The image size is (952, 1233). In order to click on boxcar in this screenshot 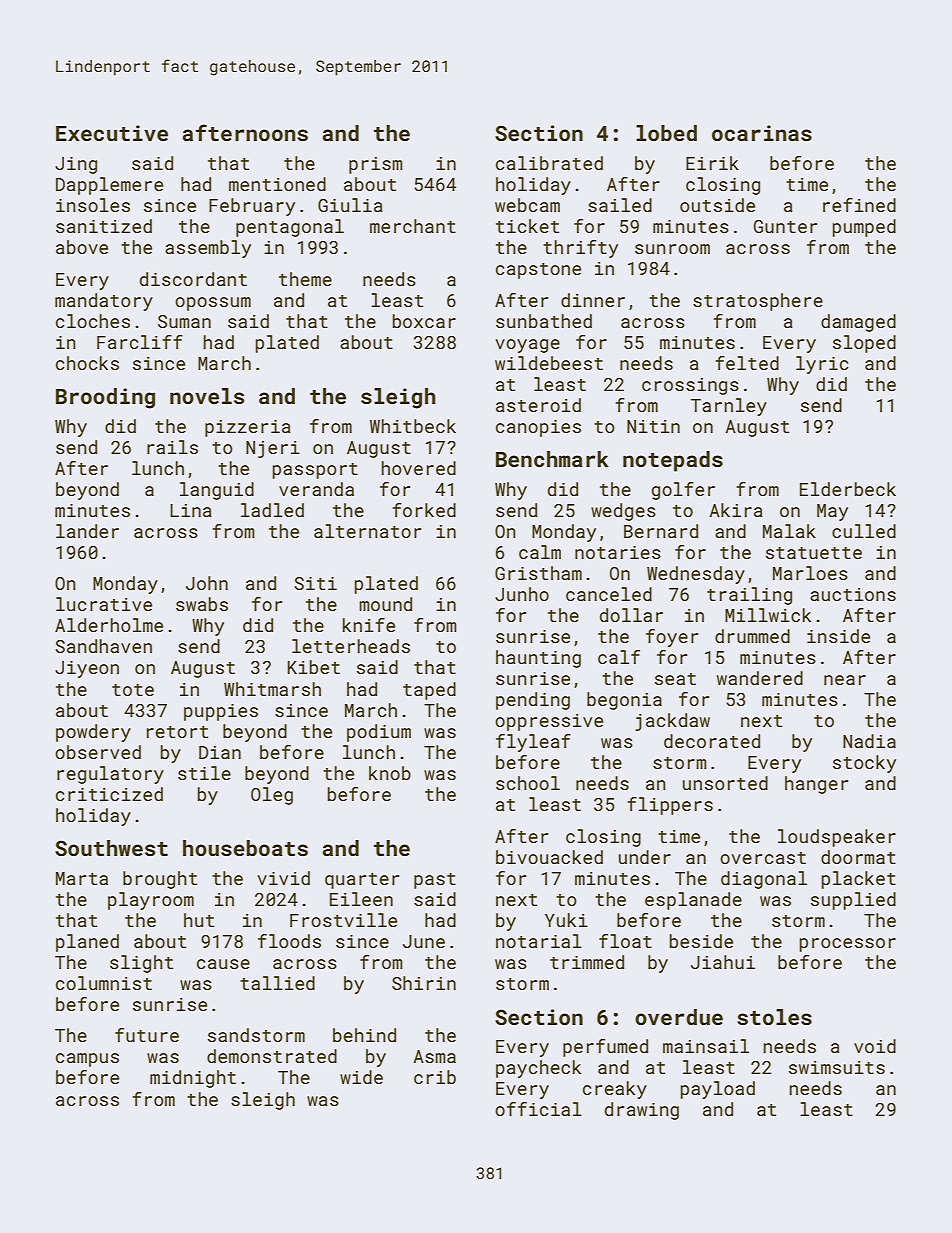, I will do `click(424, 321)`.
